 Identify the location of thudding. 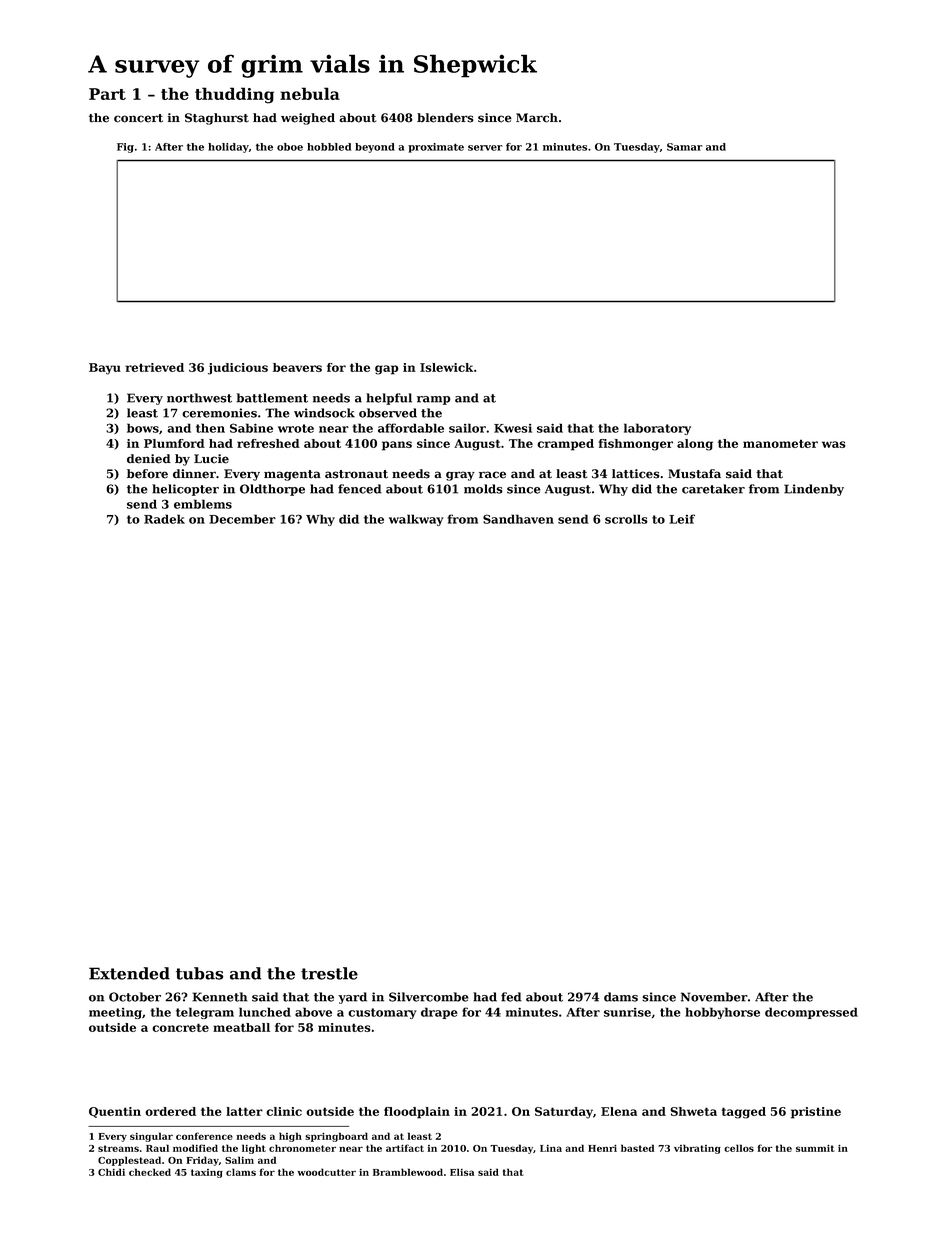
(234, 95).
